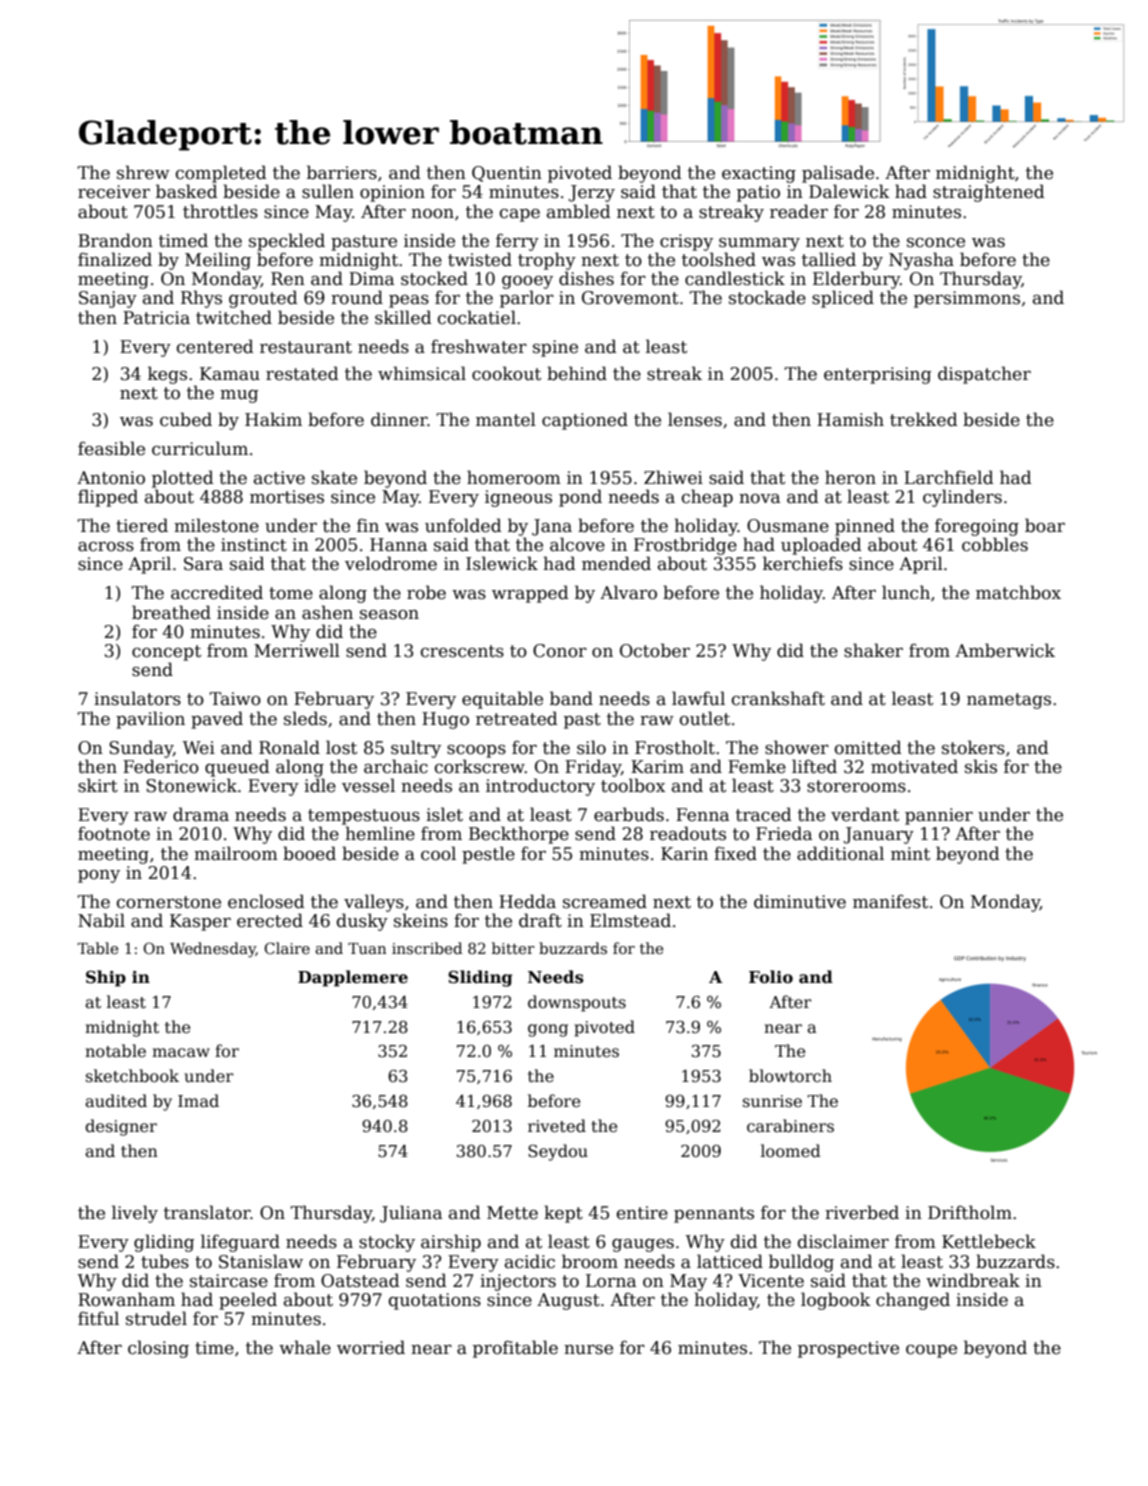 The height and width of the image is (1486, 1148). Describe the element at coordinates (675, 747) in the image. I see `Frostholt` at that location.
